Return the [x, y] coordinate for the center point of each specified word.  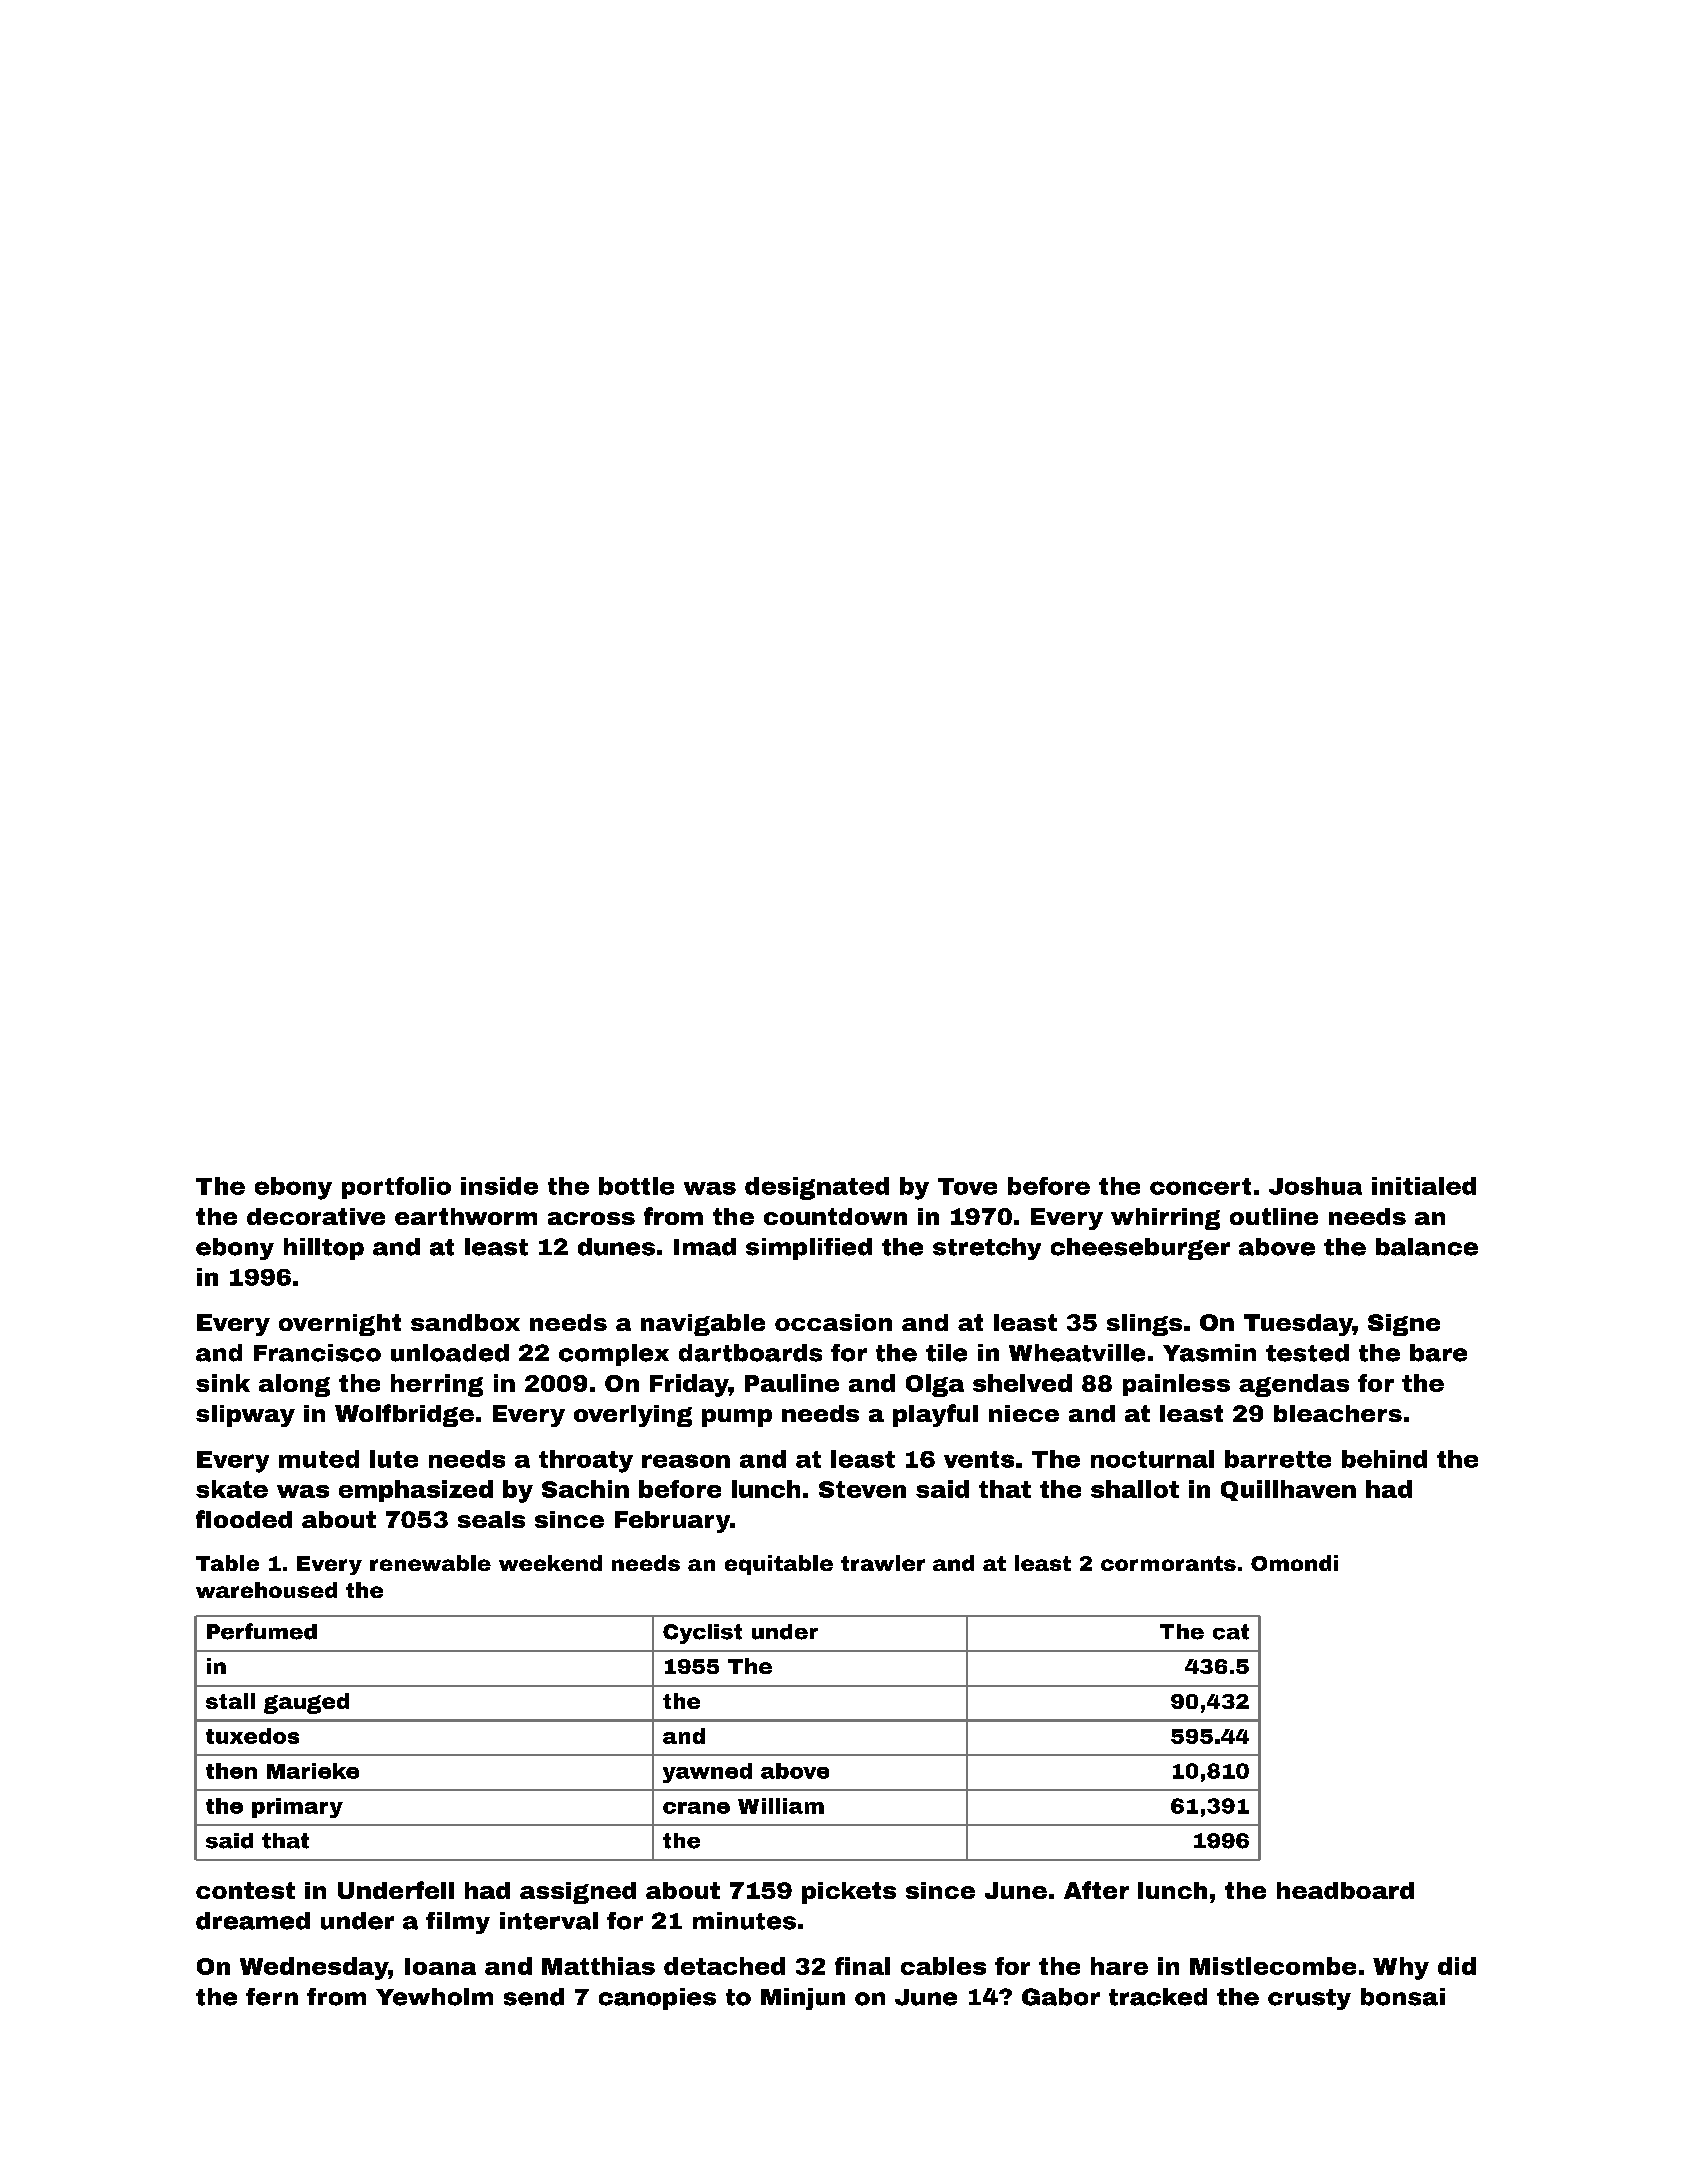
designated [817, 1188]
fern [272, 1997]
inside [499, 1186]
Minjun [803, 1999]
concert [1200, 1186]
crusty [1309, 1999]
